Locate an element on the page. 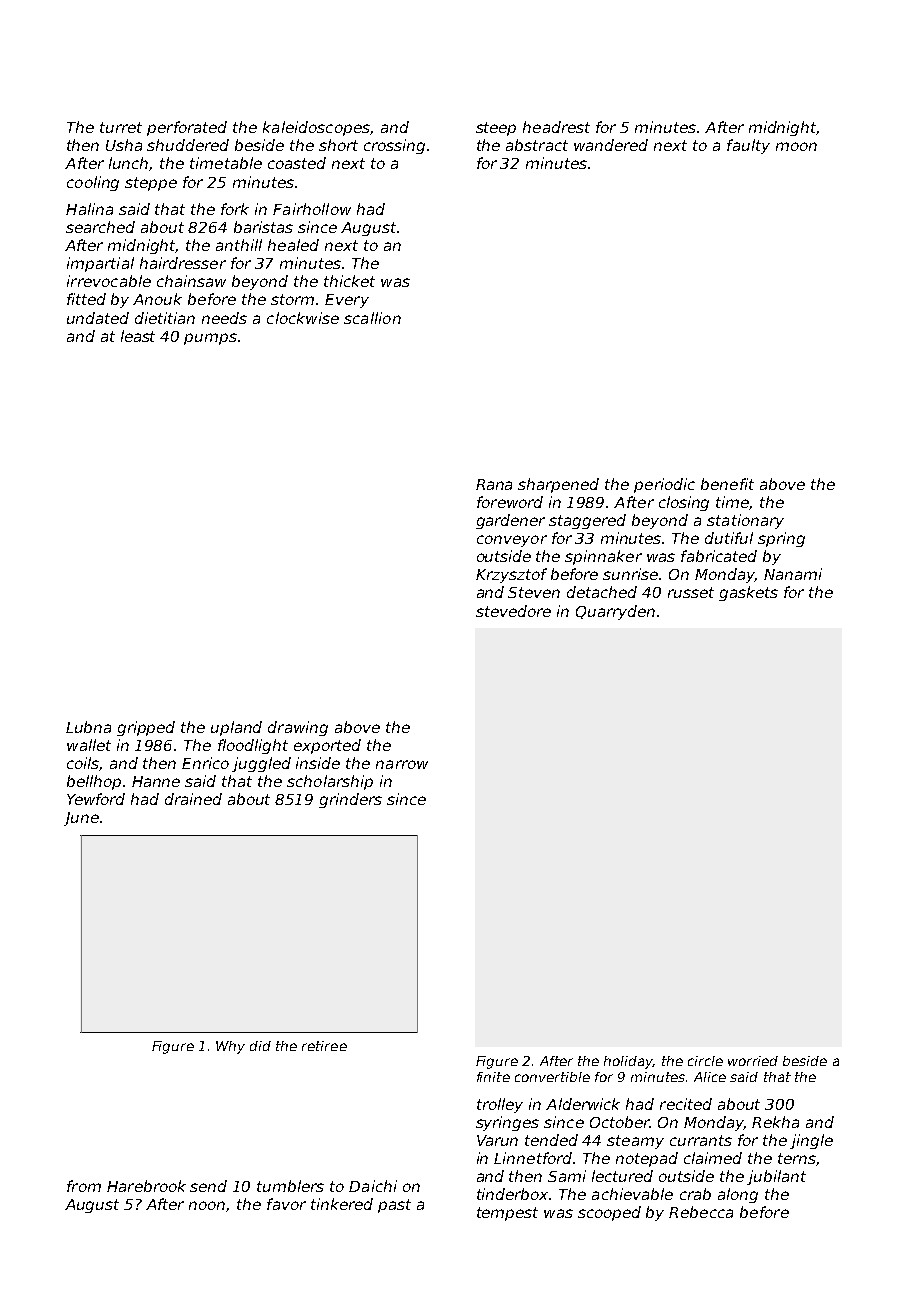 The height and width of the page is (1316, 908). gaskets is located at coordinates (748, 593).
